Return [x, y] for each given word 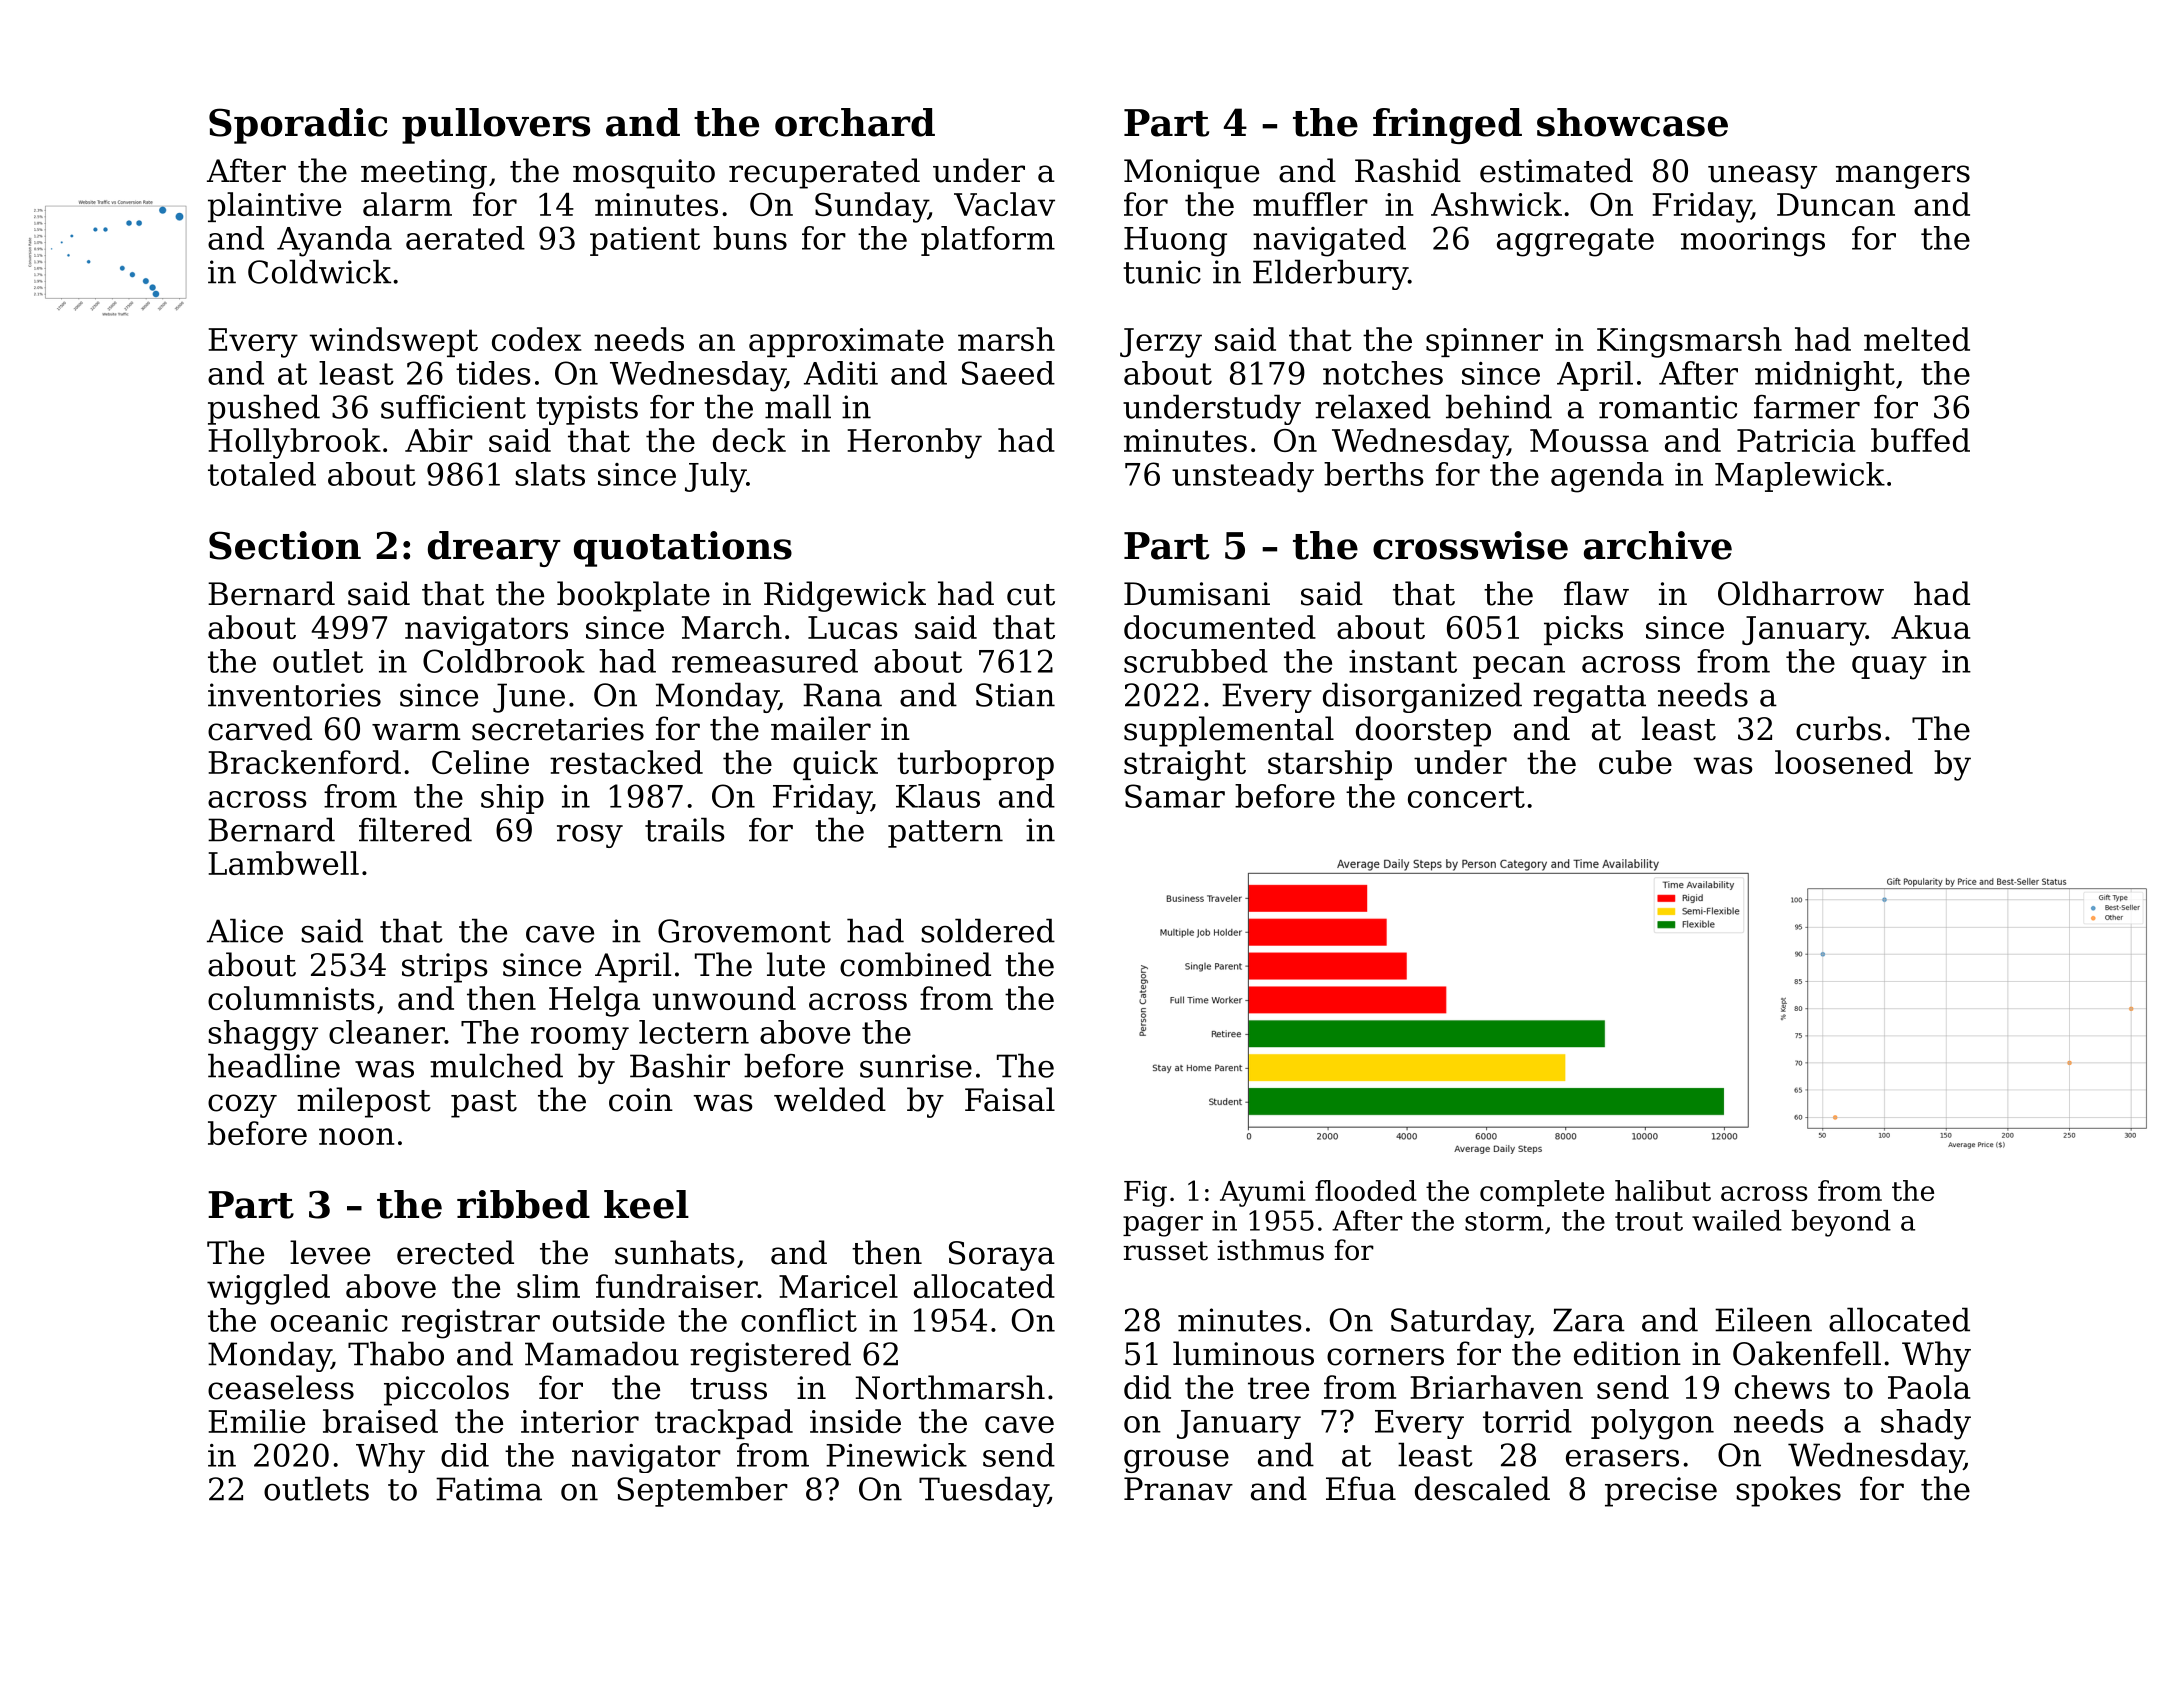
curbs [1838, 728]
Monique [1191, 174]
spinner [1484, 342]
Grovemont [744, 931]
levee [330, 1252]
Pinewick [896, 1455]
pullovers [496, 126]
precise [1661, 1492]
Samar [1175, 796]
